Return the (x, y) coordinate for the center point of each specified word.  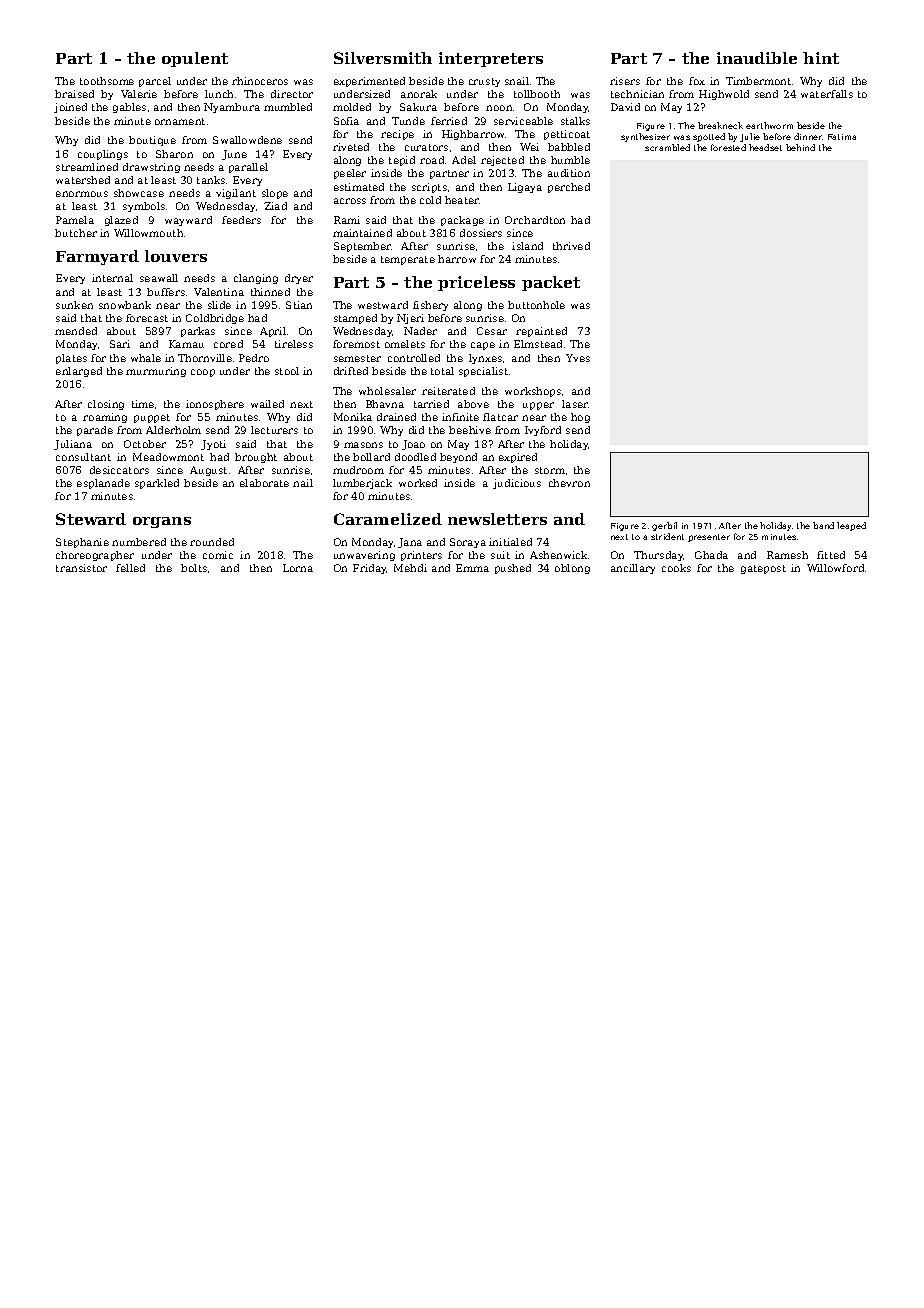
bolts (194, 568)
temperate (408, 260)
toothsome (107, 81)
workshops (533, 392)
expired (518, 458)
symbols (144, 207)
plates (71, 359)
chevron (569, 483)
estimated (359, 187)
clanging (256, 279)
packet (551, 283)
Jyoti (213, 445)
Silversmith (383, 58)
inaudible (757, 58)
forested (728, 147)
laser (575, 404)
